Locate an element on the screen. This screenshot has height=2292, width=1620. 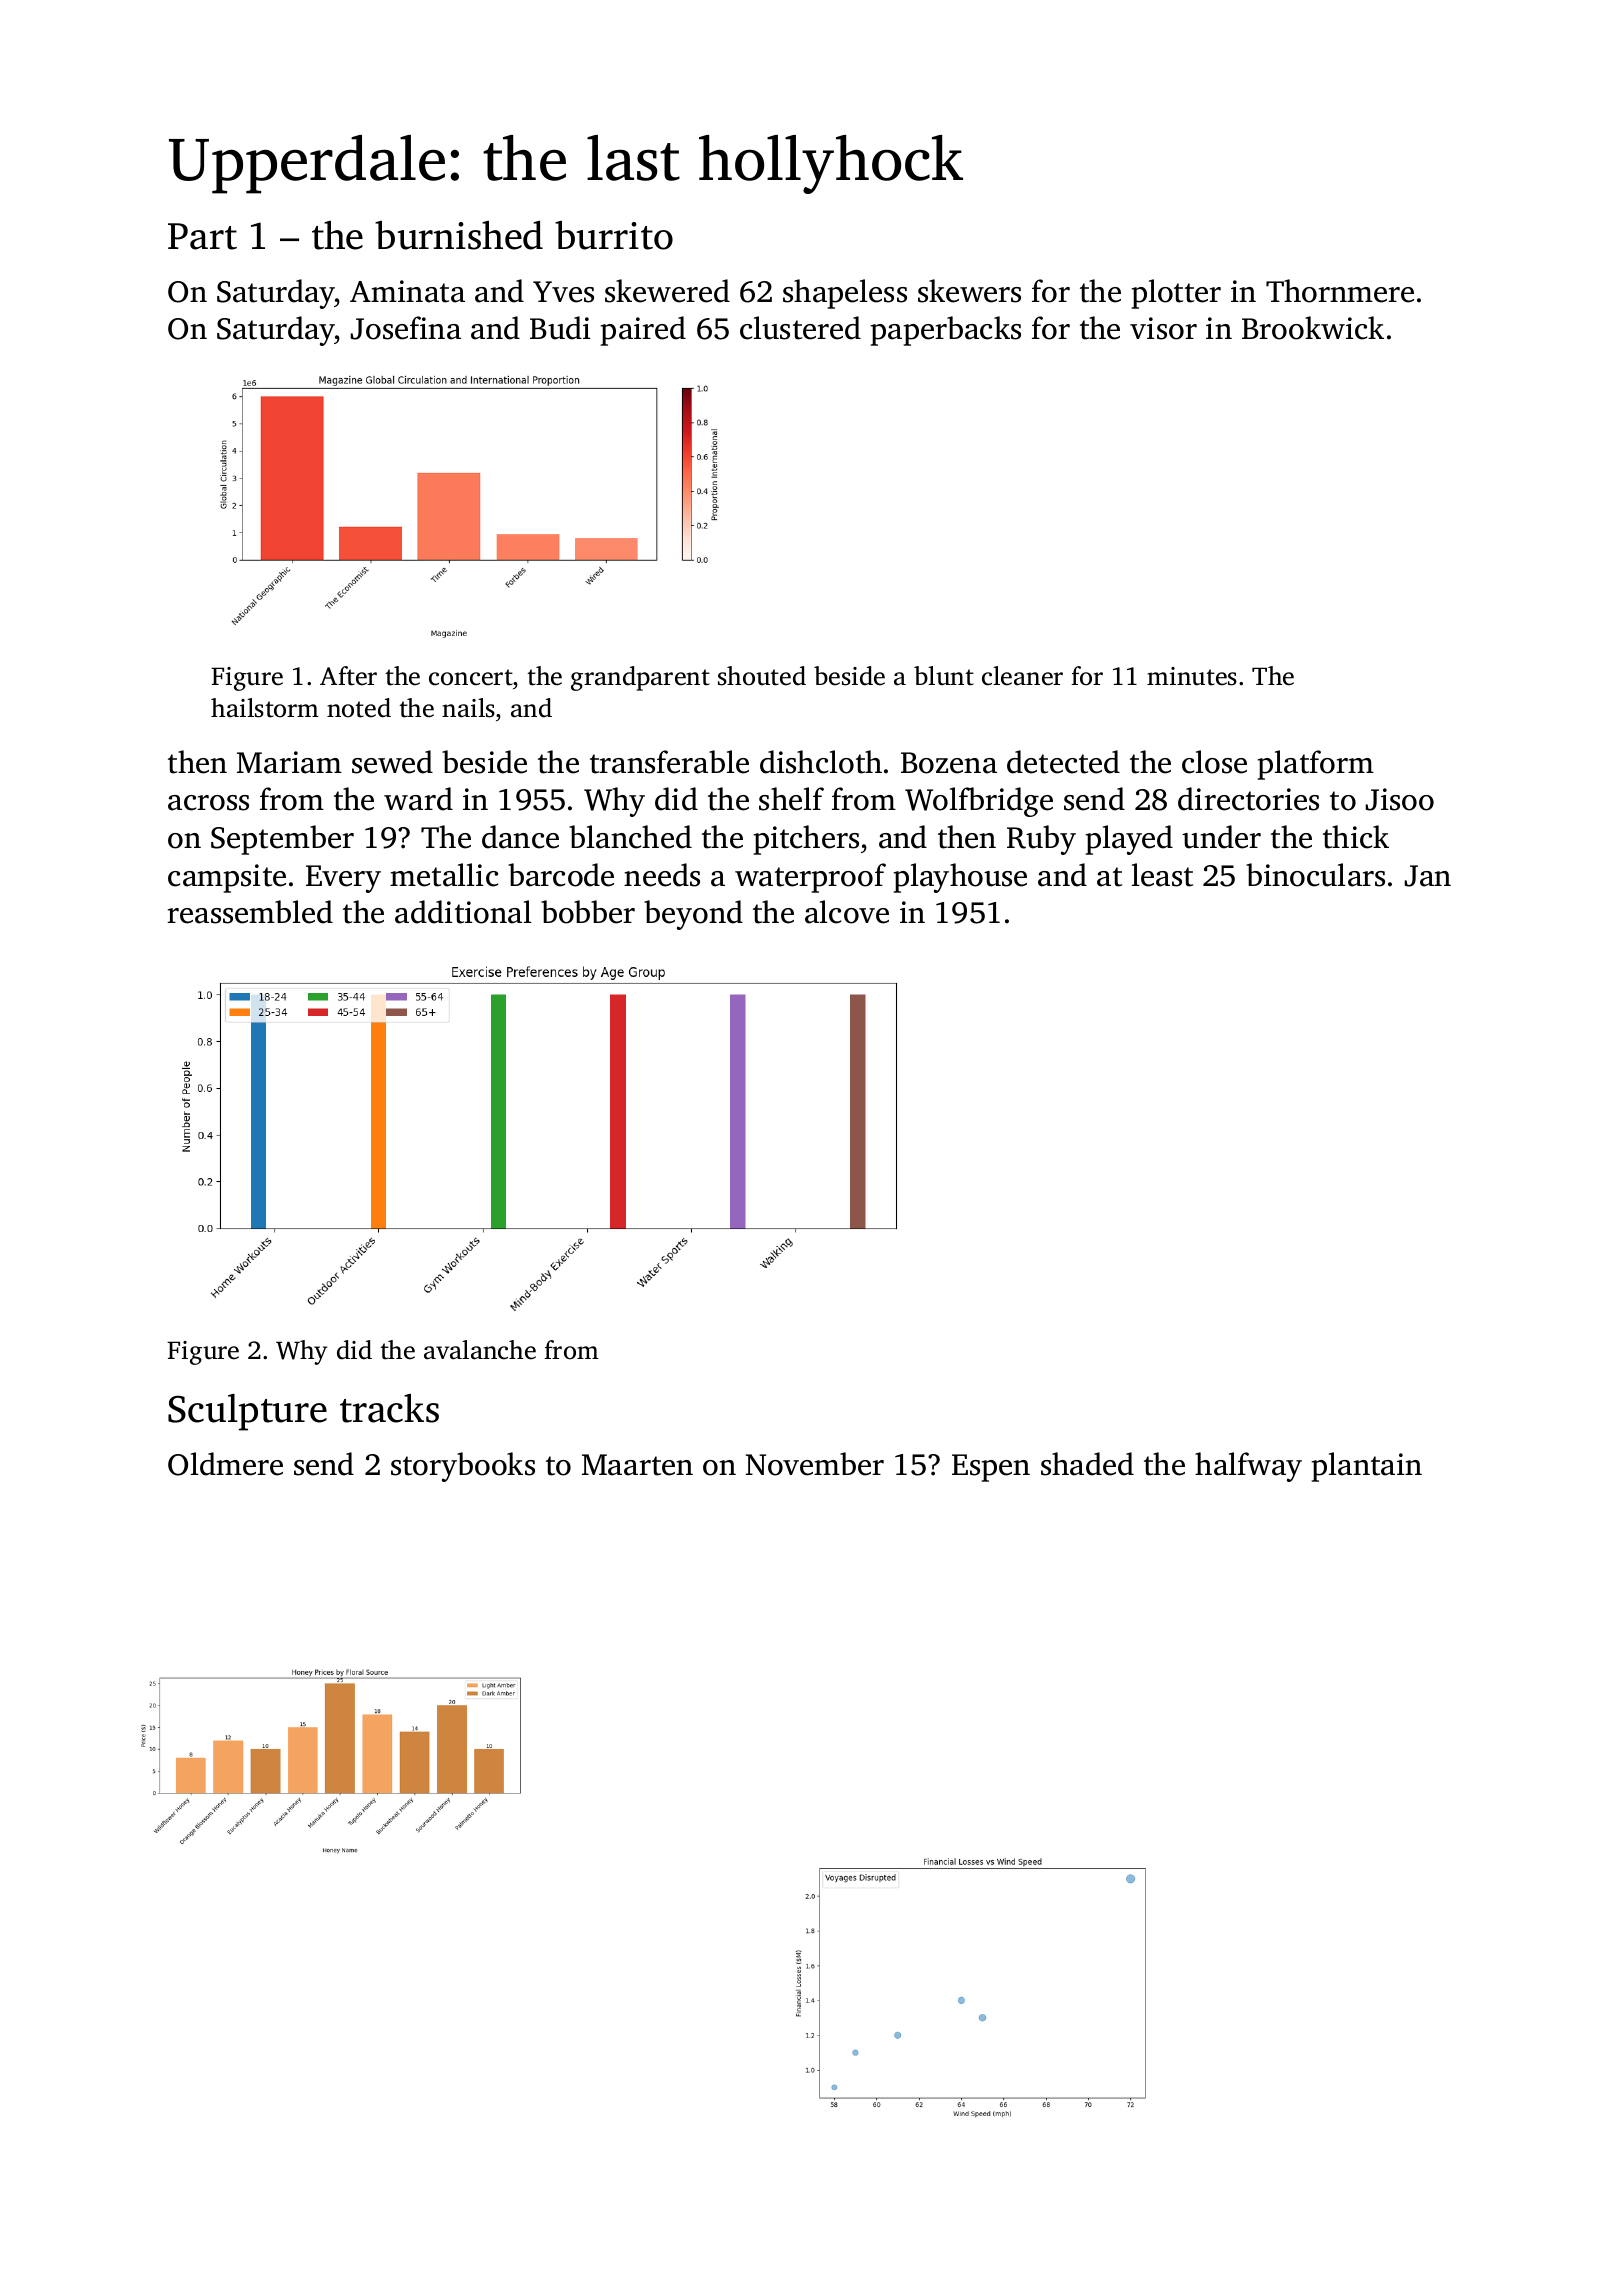
After is located at coordinates (348, 676).
